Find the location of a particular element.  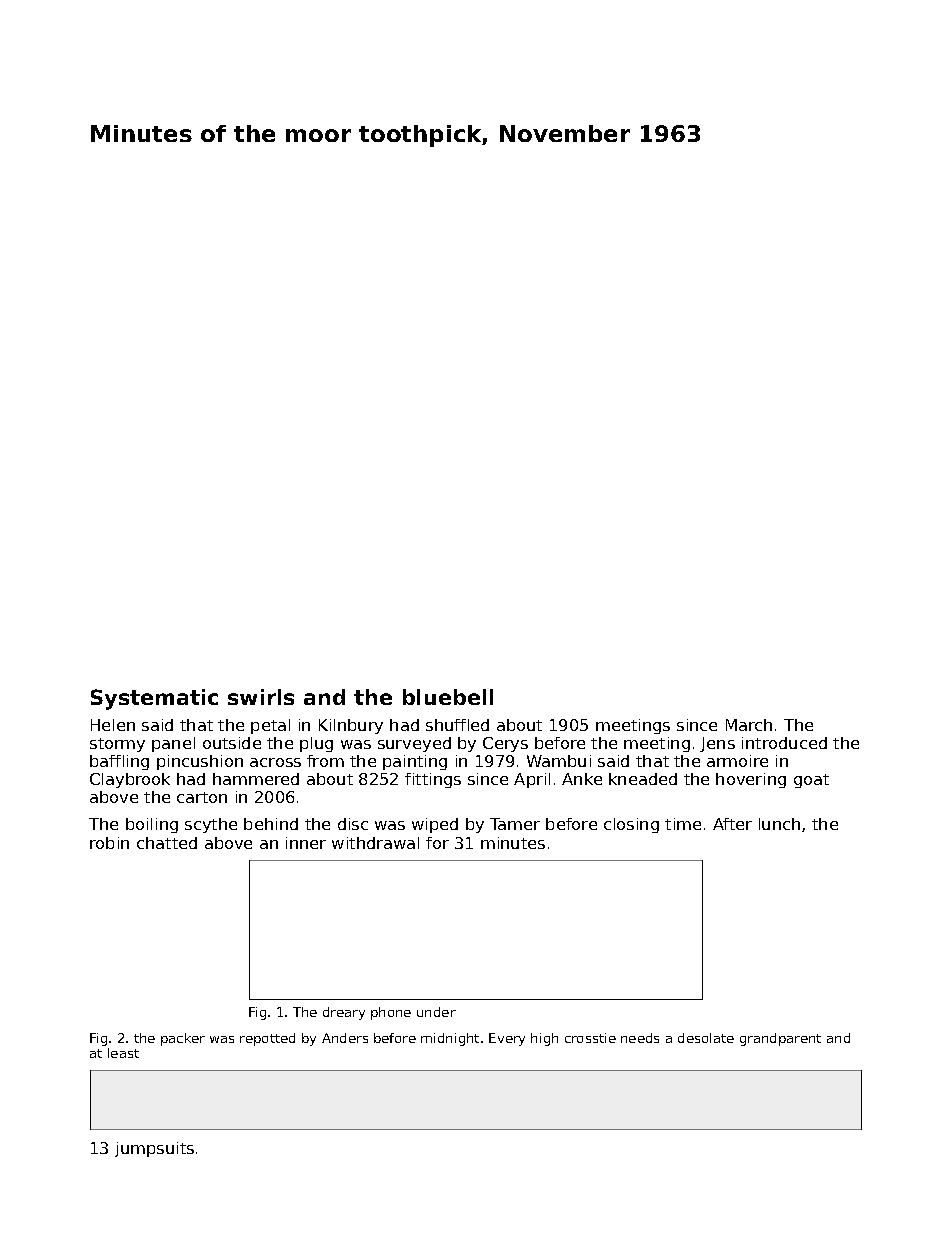

withdrawal is located at coordinates (375, 843).
